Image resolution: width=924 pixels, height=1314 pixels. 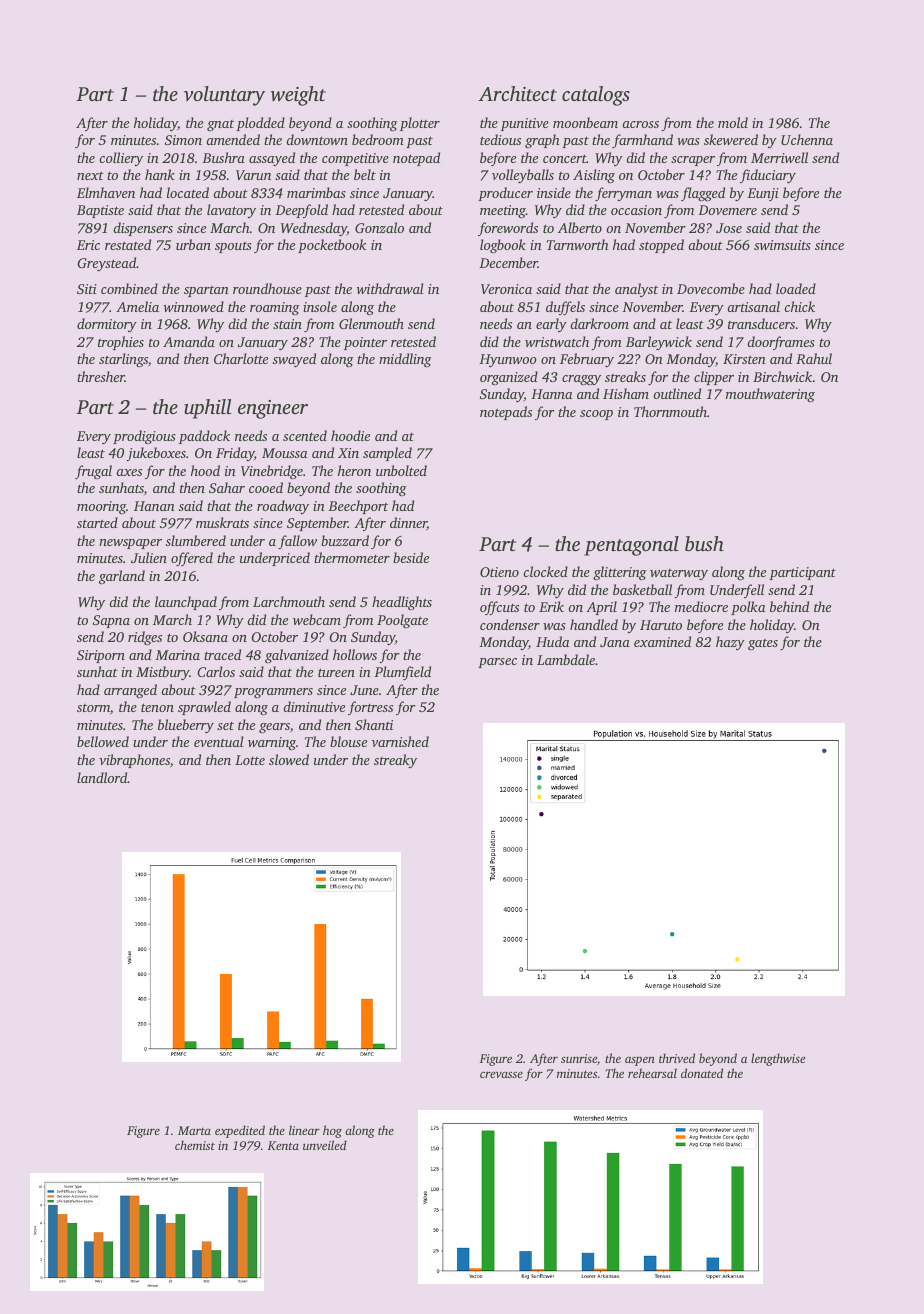 I want to click on crevasse, so click(x=501, y=1074).
